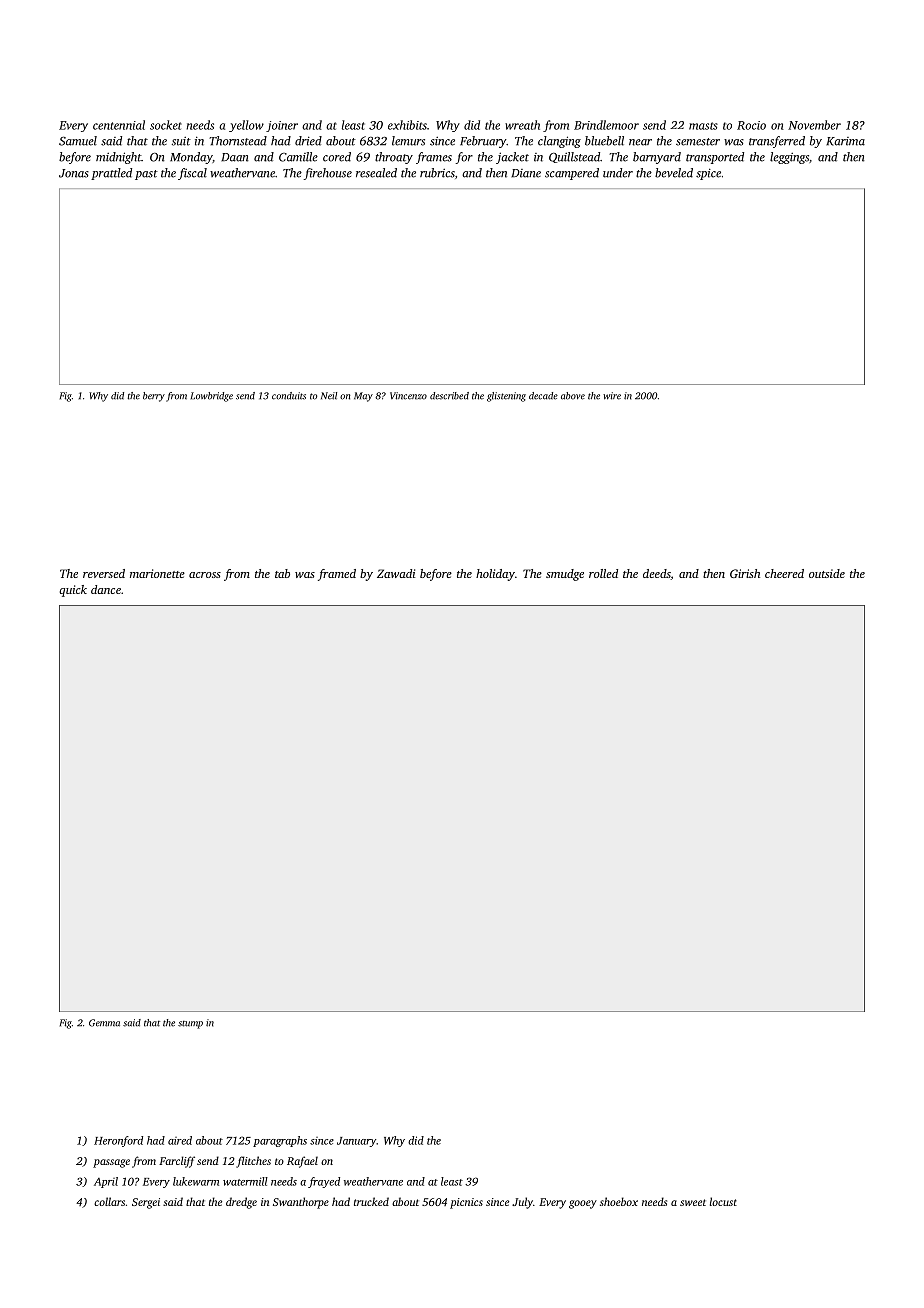 This page has width=924, height=1308. I want to click on Daan, so click(235, 157).
